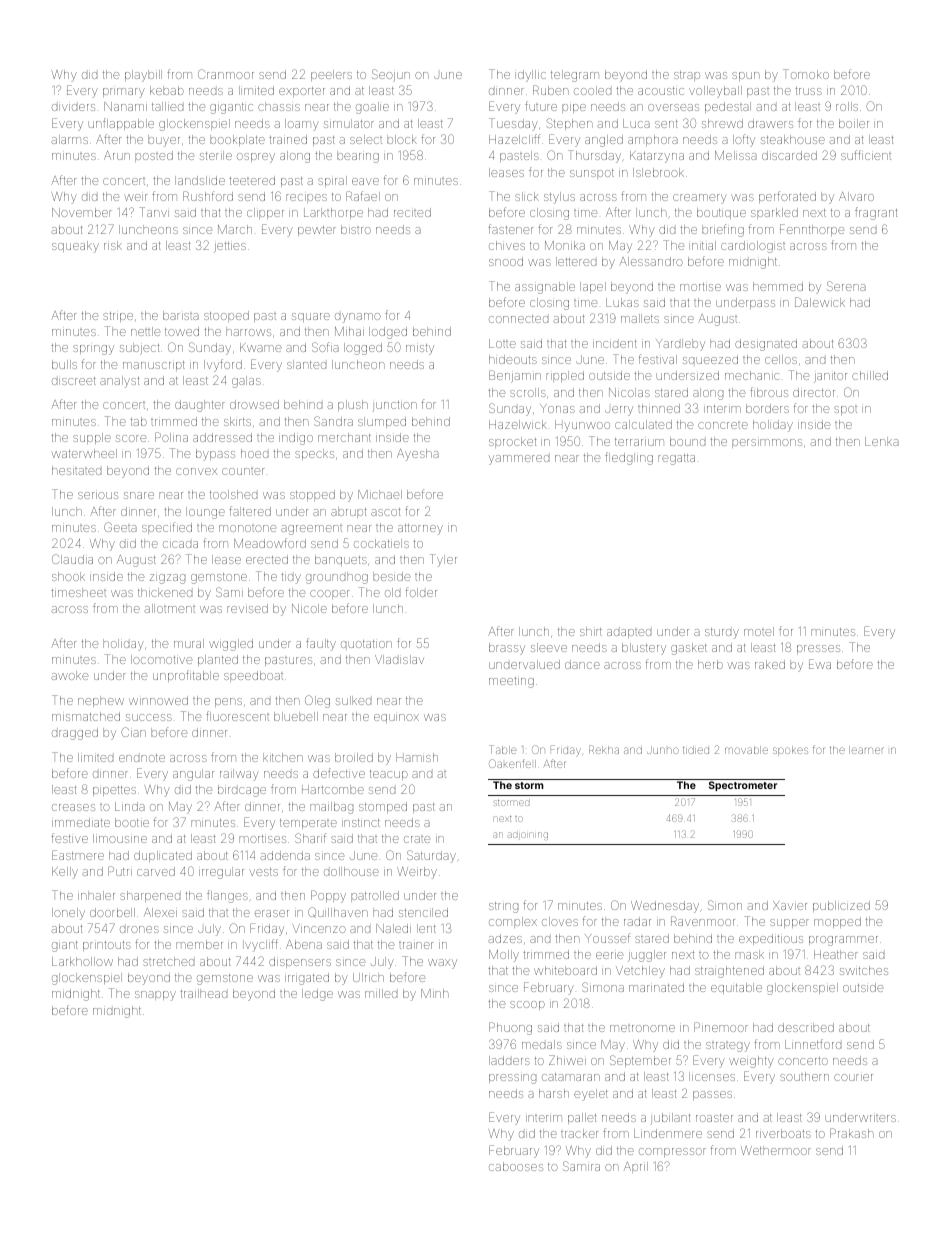  What do you see at coordinates (203, 993) in the screenshot?
I see `trailhead` at bounding box center [203, 993].
